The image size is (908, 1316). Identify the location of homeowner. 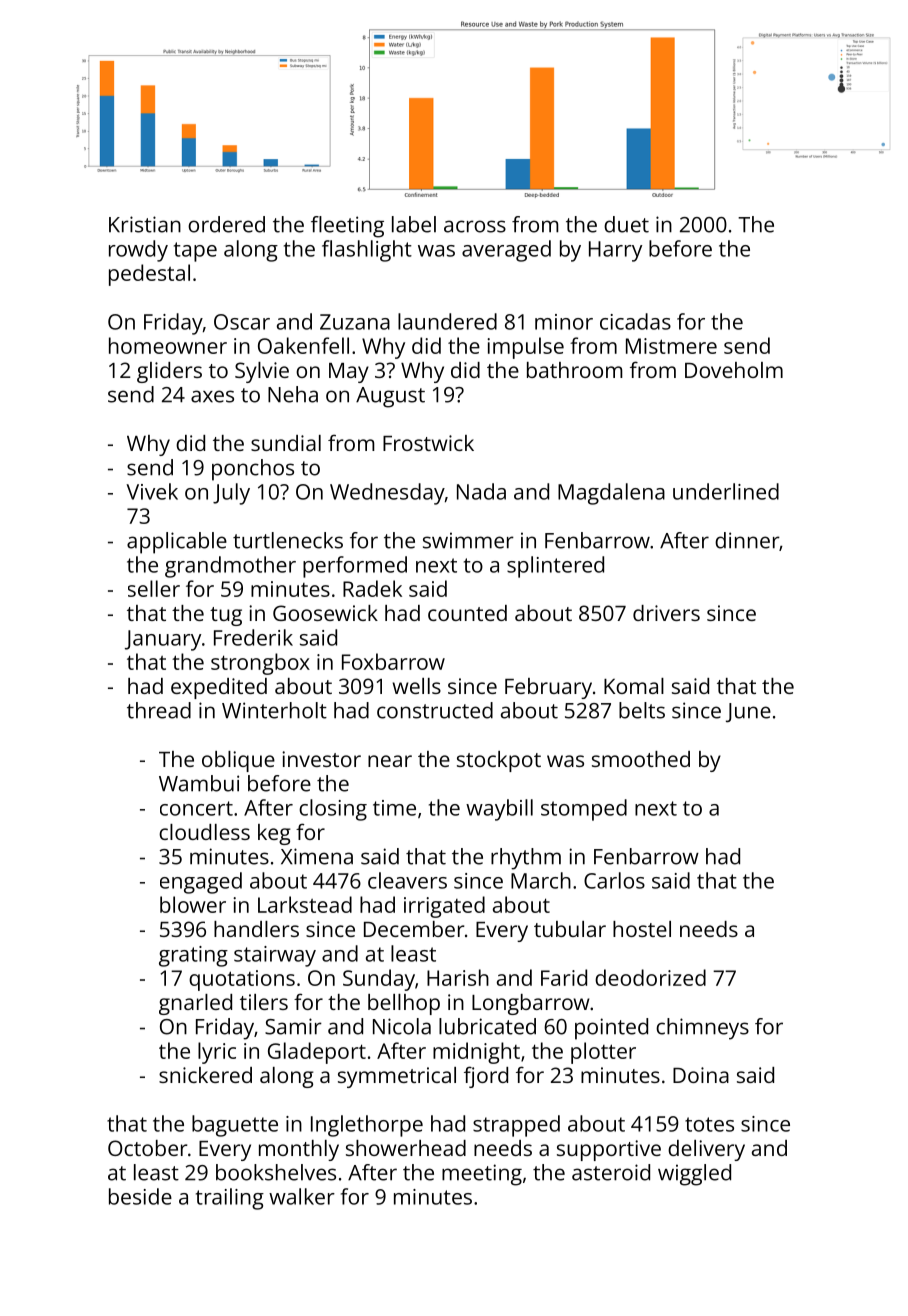
(168, 345).
